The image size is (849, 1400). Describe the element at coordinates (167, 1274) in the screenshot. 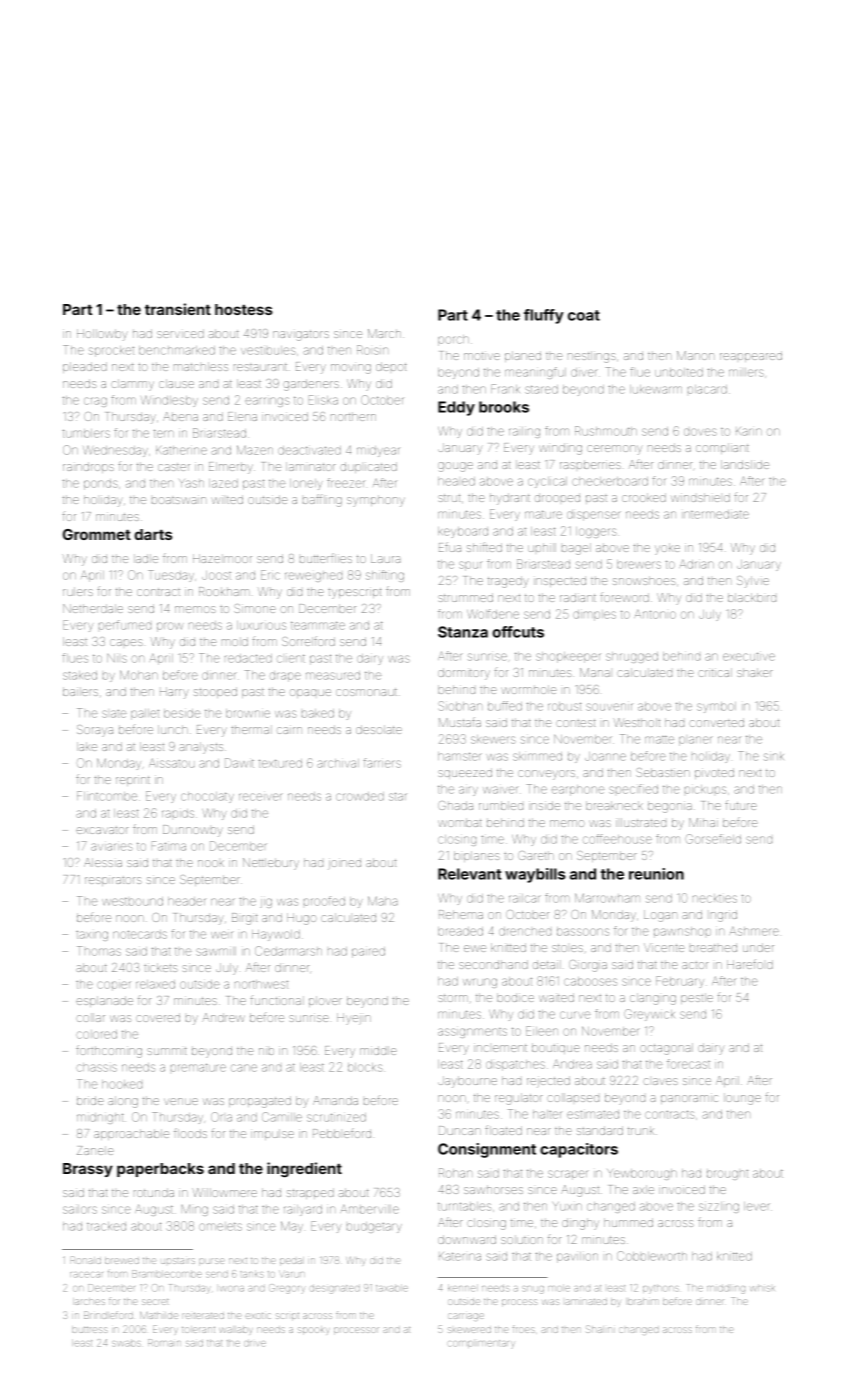

I see `Bramblecombe` at that location.
